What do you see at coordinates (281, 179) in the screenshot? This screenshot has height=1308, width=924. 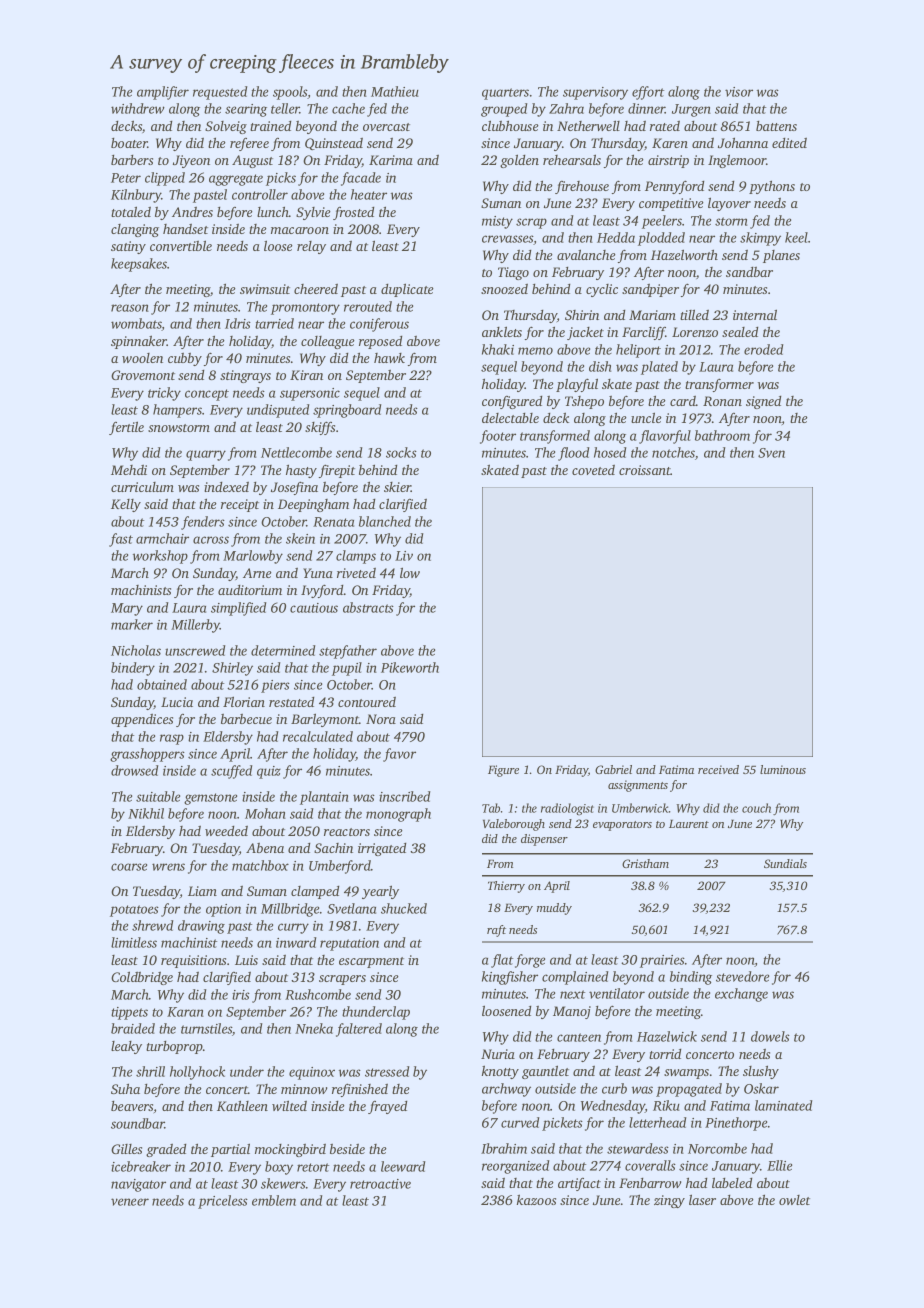 I see `picks` at bounding box center [281, 179].
